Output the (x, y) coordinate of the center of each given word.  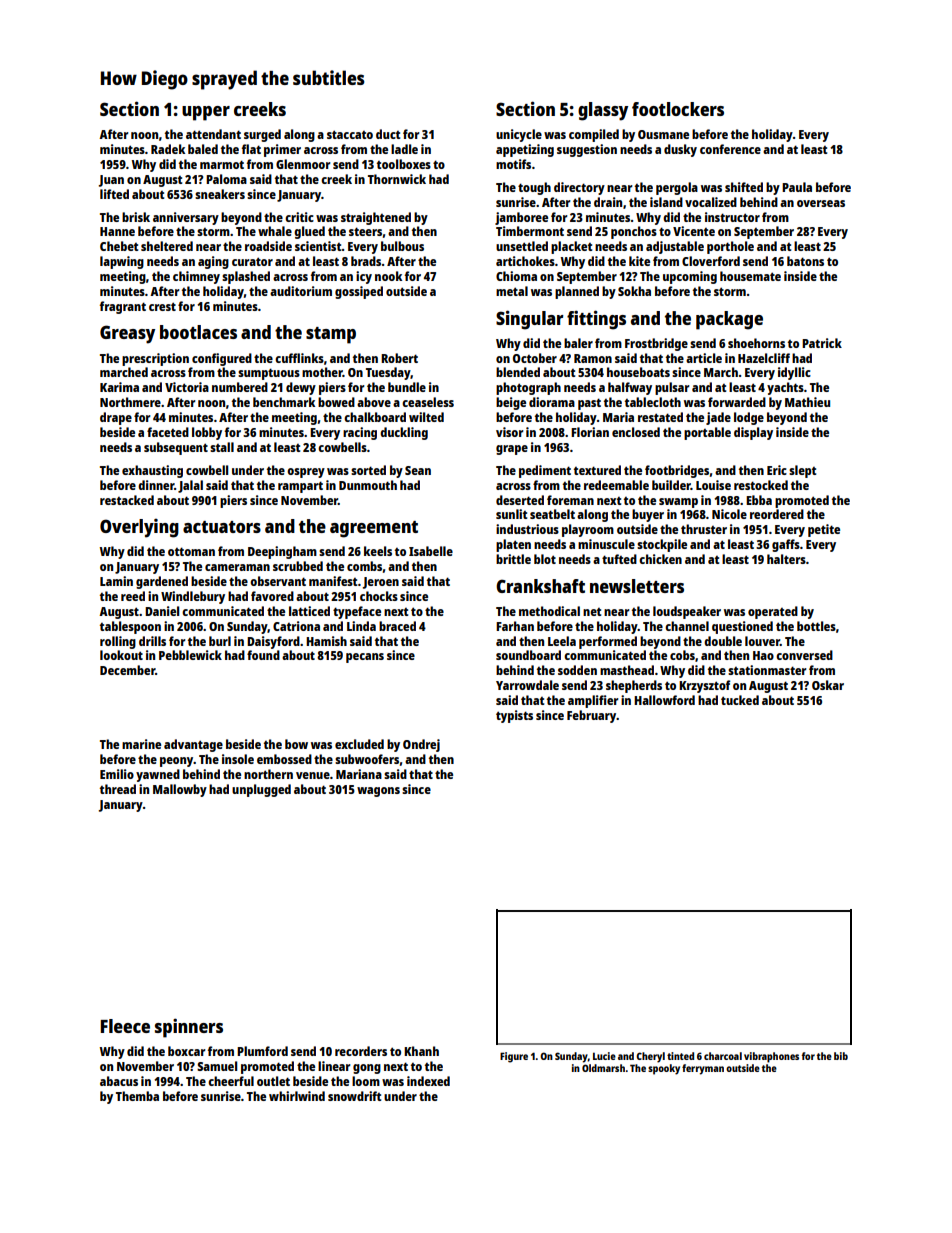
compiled (594, 135)
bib (841, 1056)
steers (365, 231)
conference (730, 149)
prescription (155, 359)
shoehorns (756, 343)
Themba (137, 1096)
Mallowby (180, 790)
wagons (378, 792)
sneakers (220, 194)
